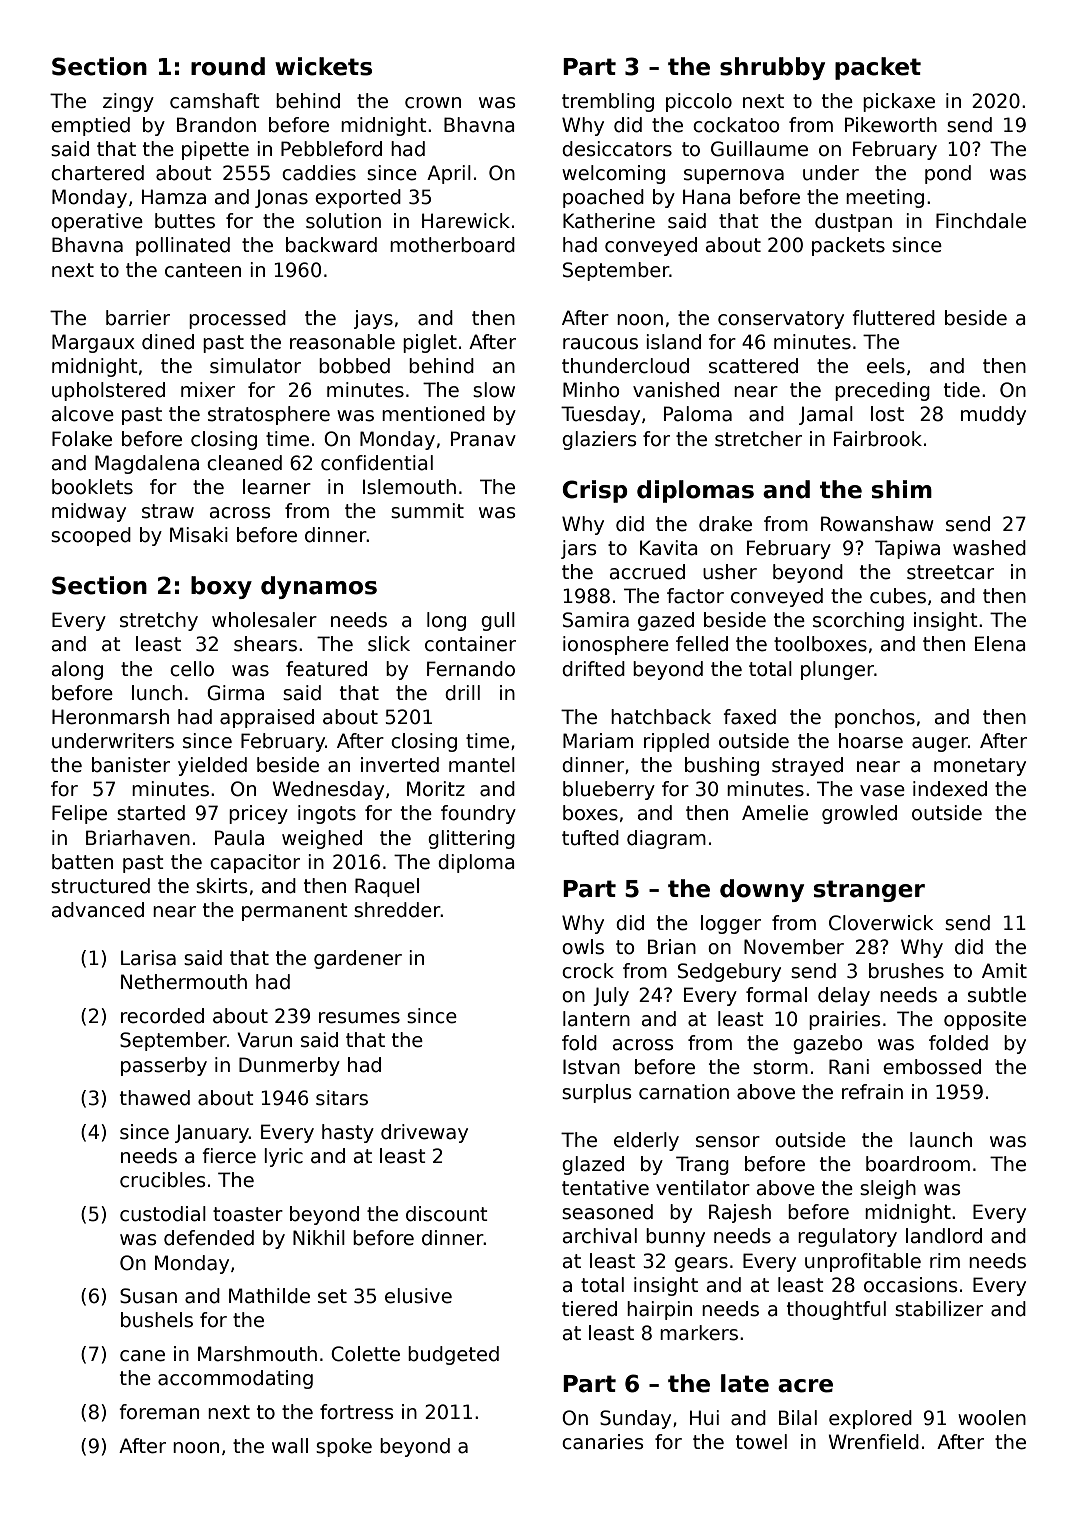 This screenshot has width=1078, height=1525. I want to click on wickets, so click(323, 66).
